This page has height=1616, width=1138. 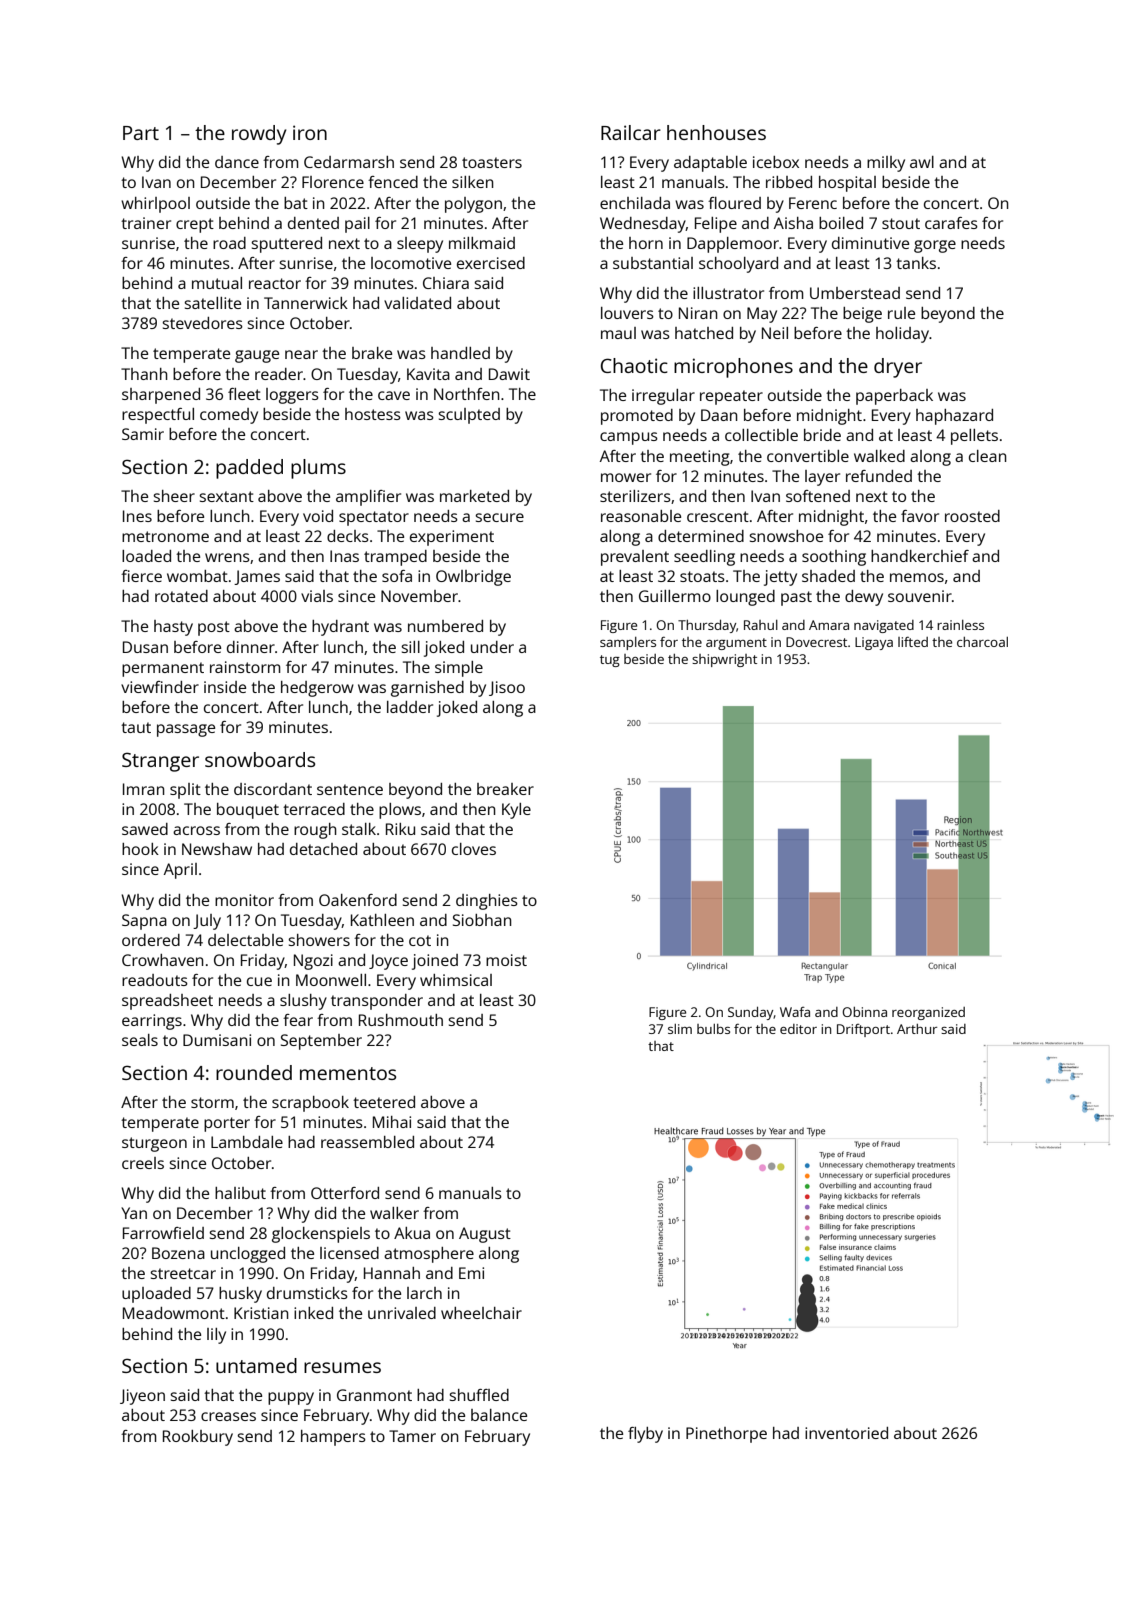 I want to click on wheelchair, so click(x=481, y=1313).
